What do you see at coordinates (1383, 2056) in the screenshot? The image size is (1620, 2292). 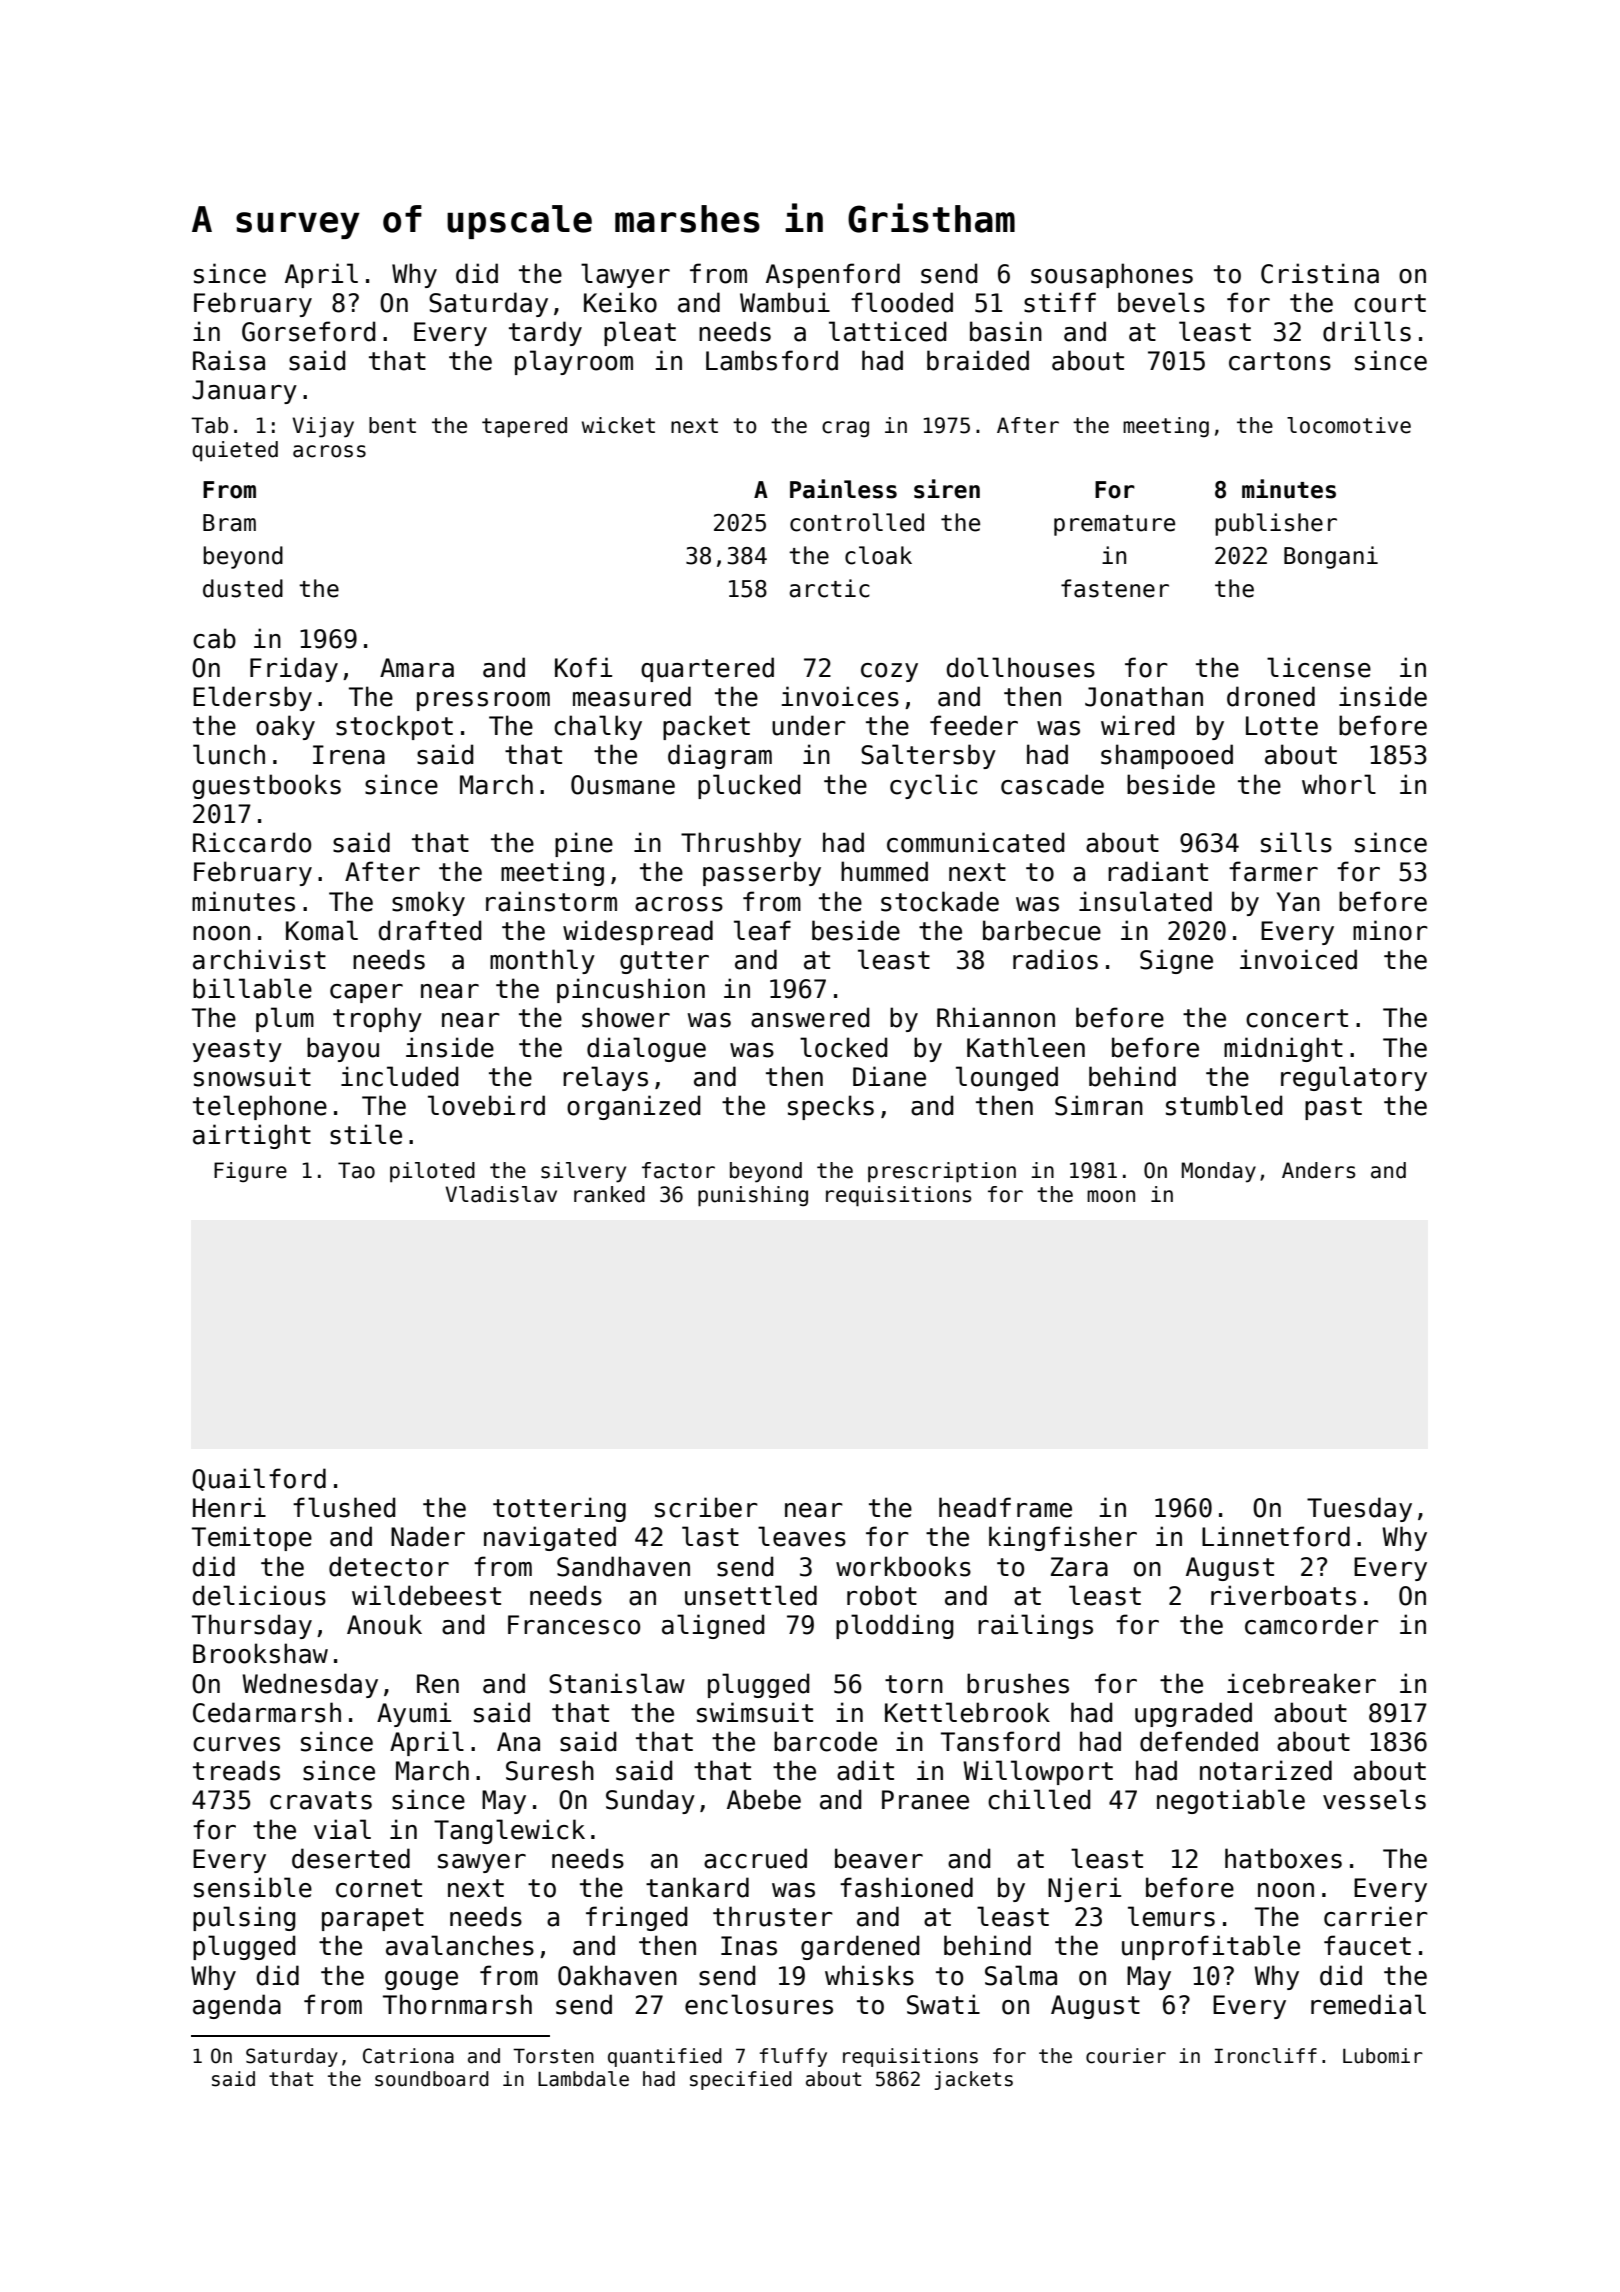 I see `Lubomir` at bounding box center [1383, 2056].
